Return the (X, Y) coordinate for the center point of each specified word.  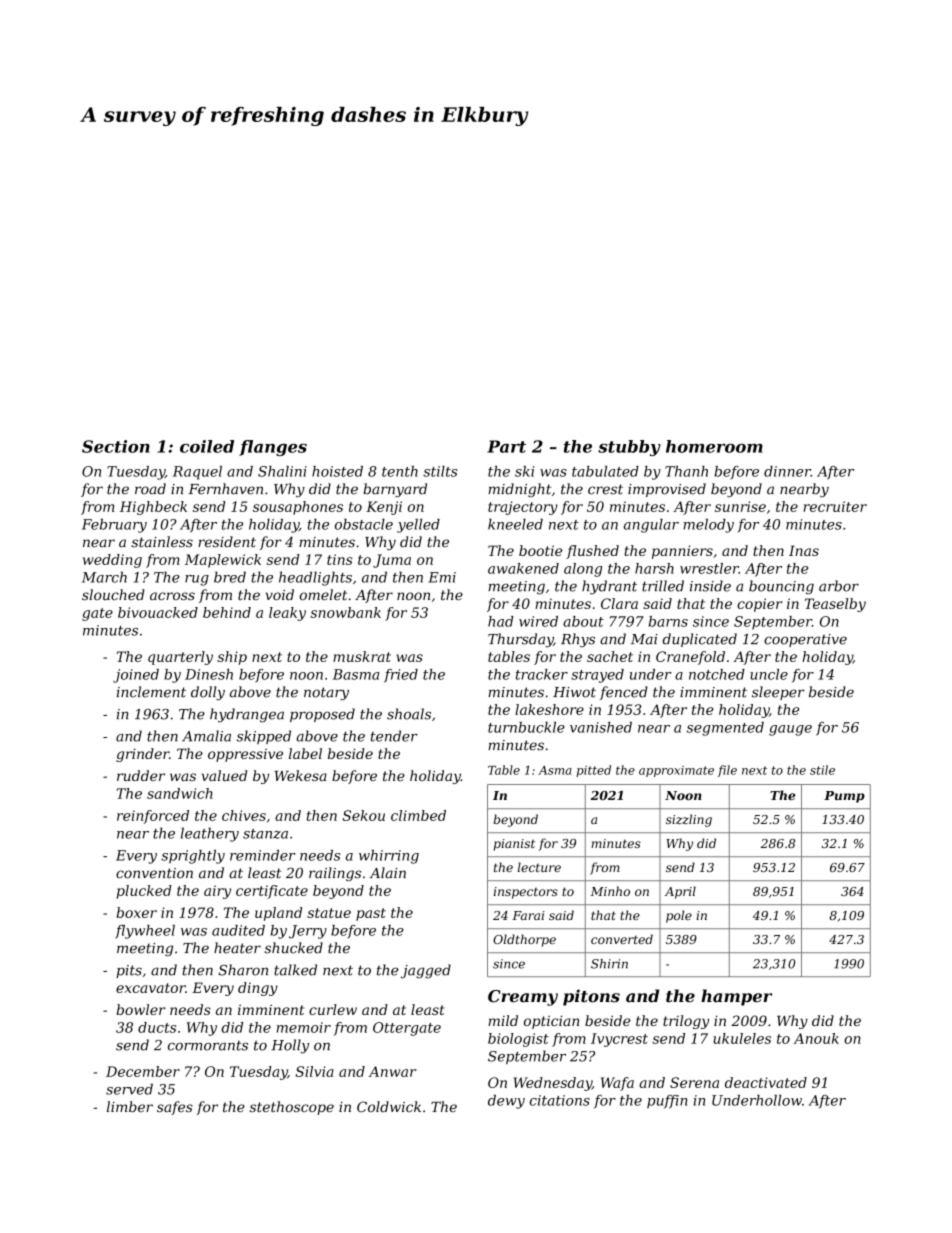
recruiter (835, 506)
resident (227, 542)
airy (217, 892)
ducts (157, 1027)
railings (335, 874)
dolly (208, 693)
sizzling (689, 820)
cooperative (805, 640)
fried (401, 676)
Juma (392, 561)
